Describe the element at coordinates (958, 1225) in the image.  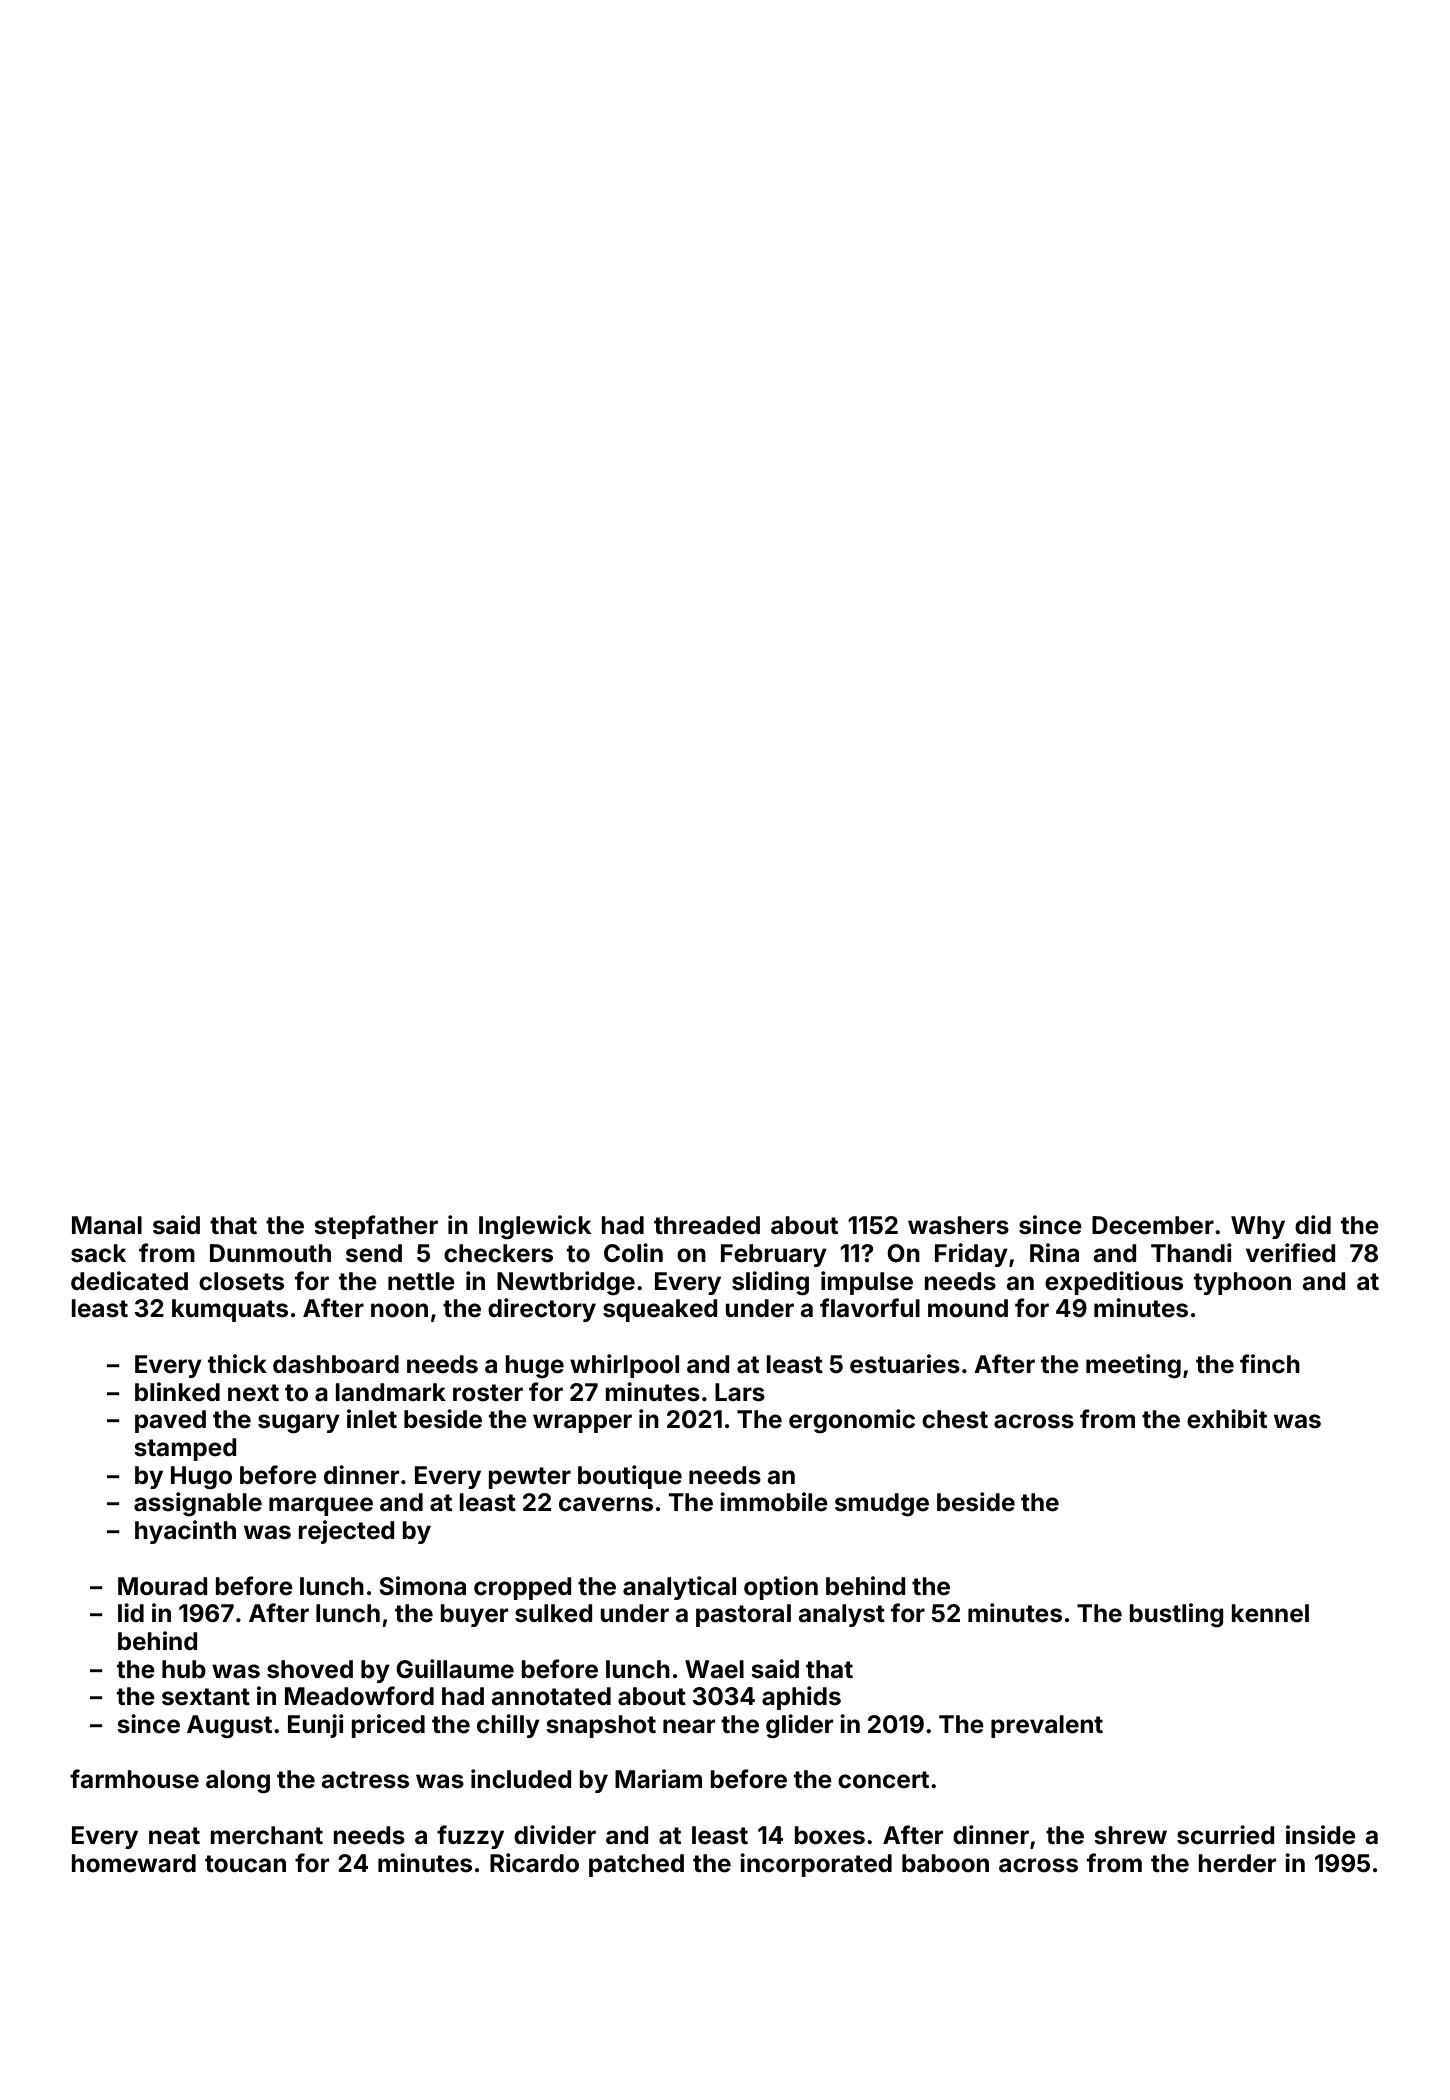
I see `washers` at that location.
